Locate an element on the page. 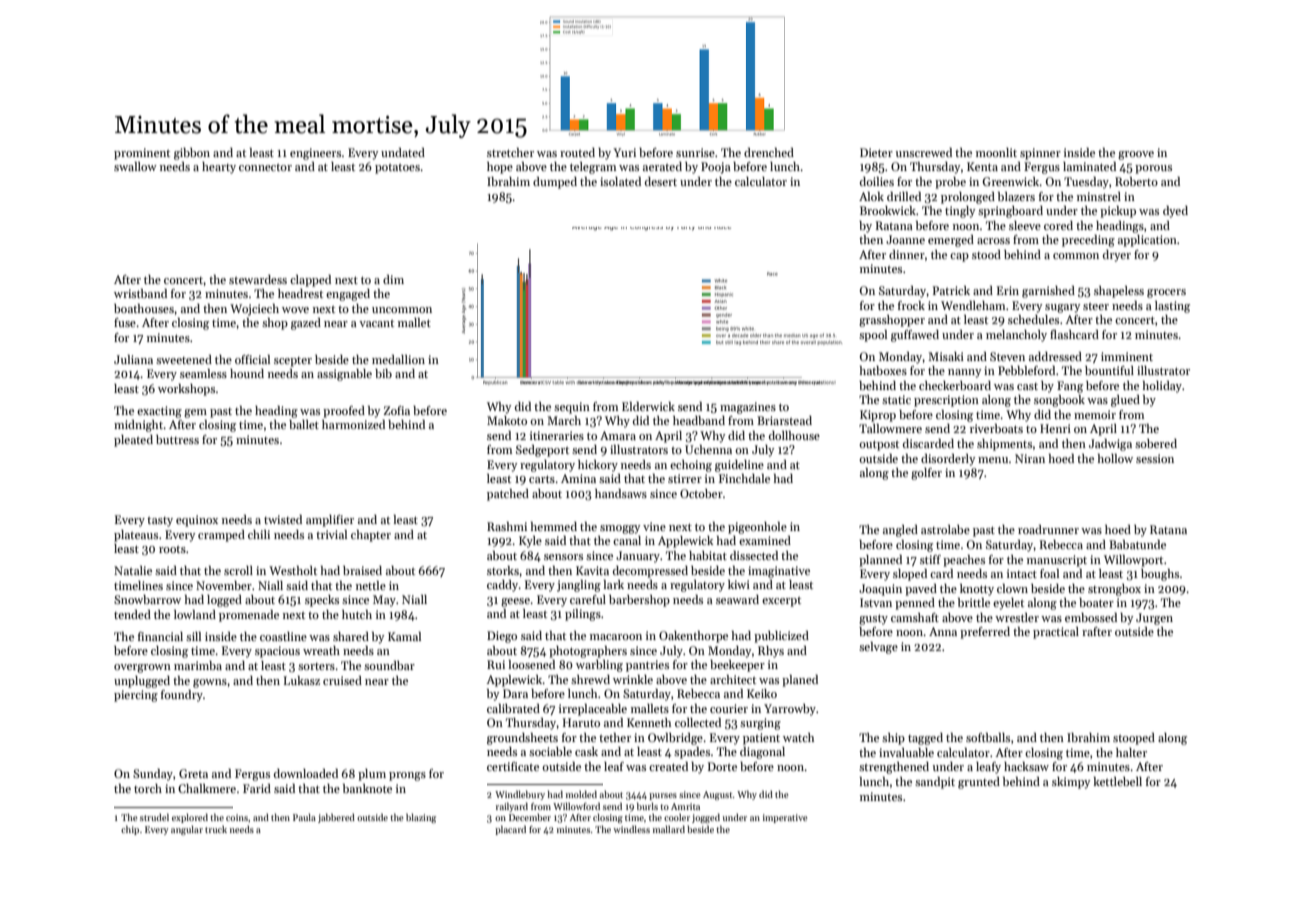 The width and height of the page is (1308, 924). decompressed is located at coordinates (650, 572).
